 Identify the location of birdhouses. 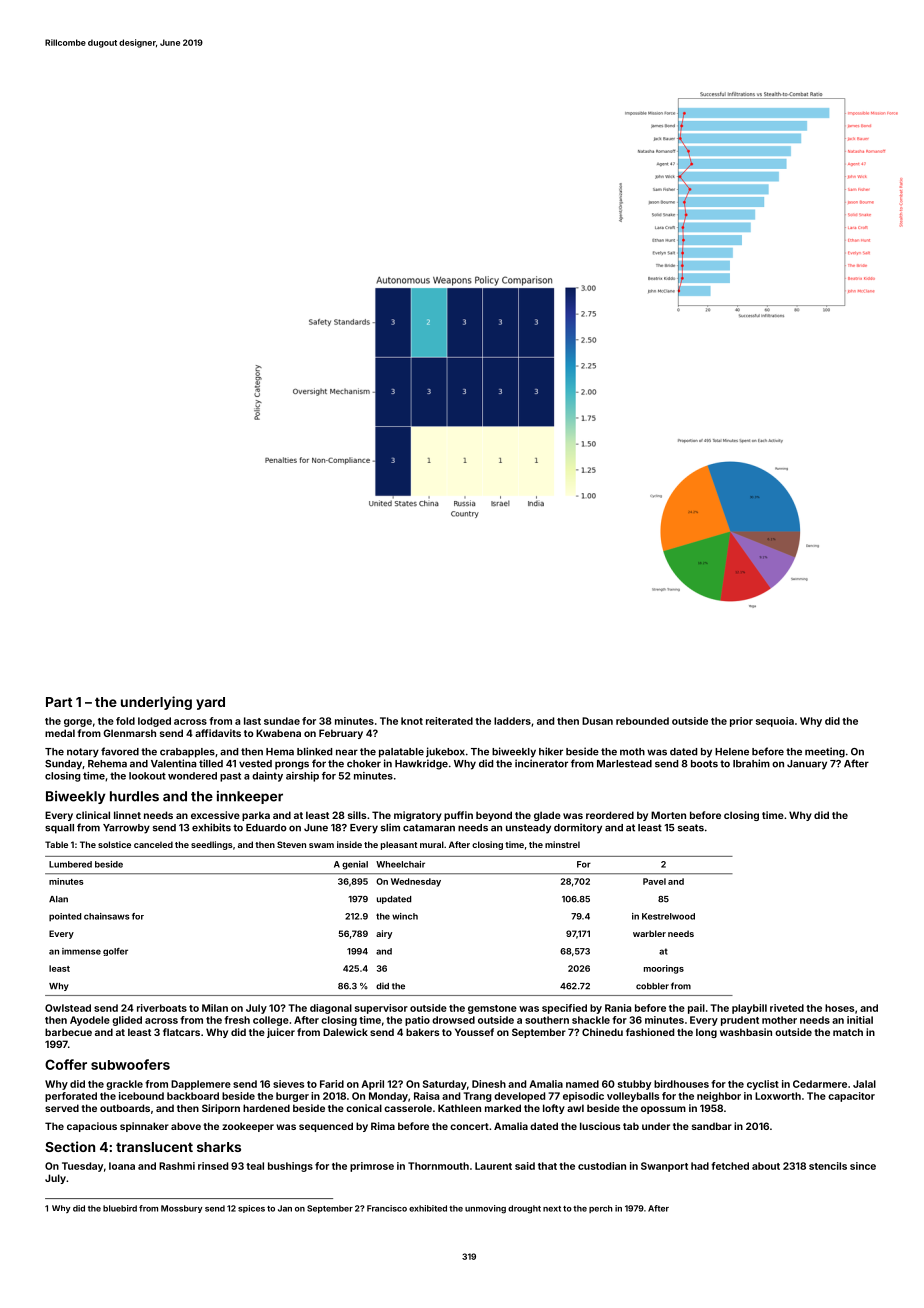
(681, 1084).
